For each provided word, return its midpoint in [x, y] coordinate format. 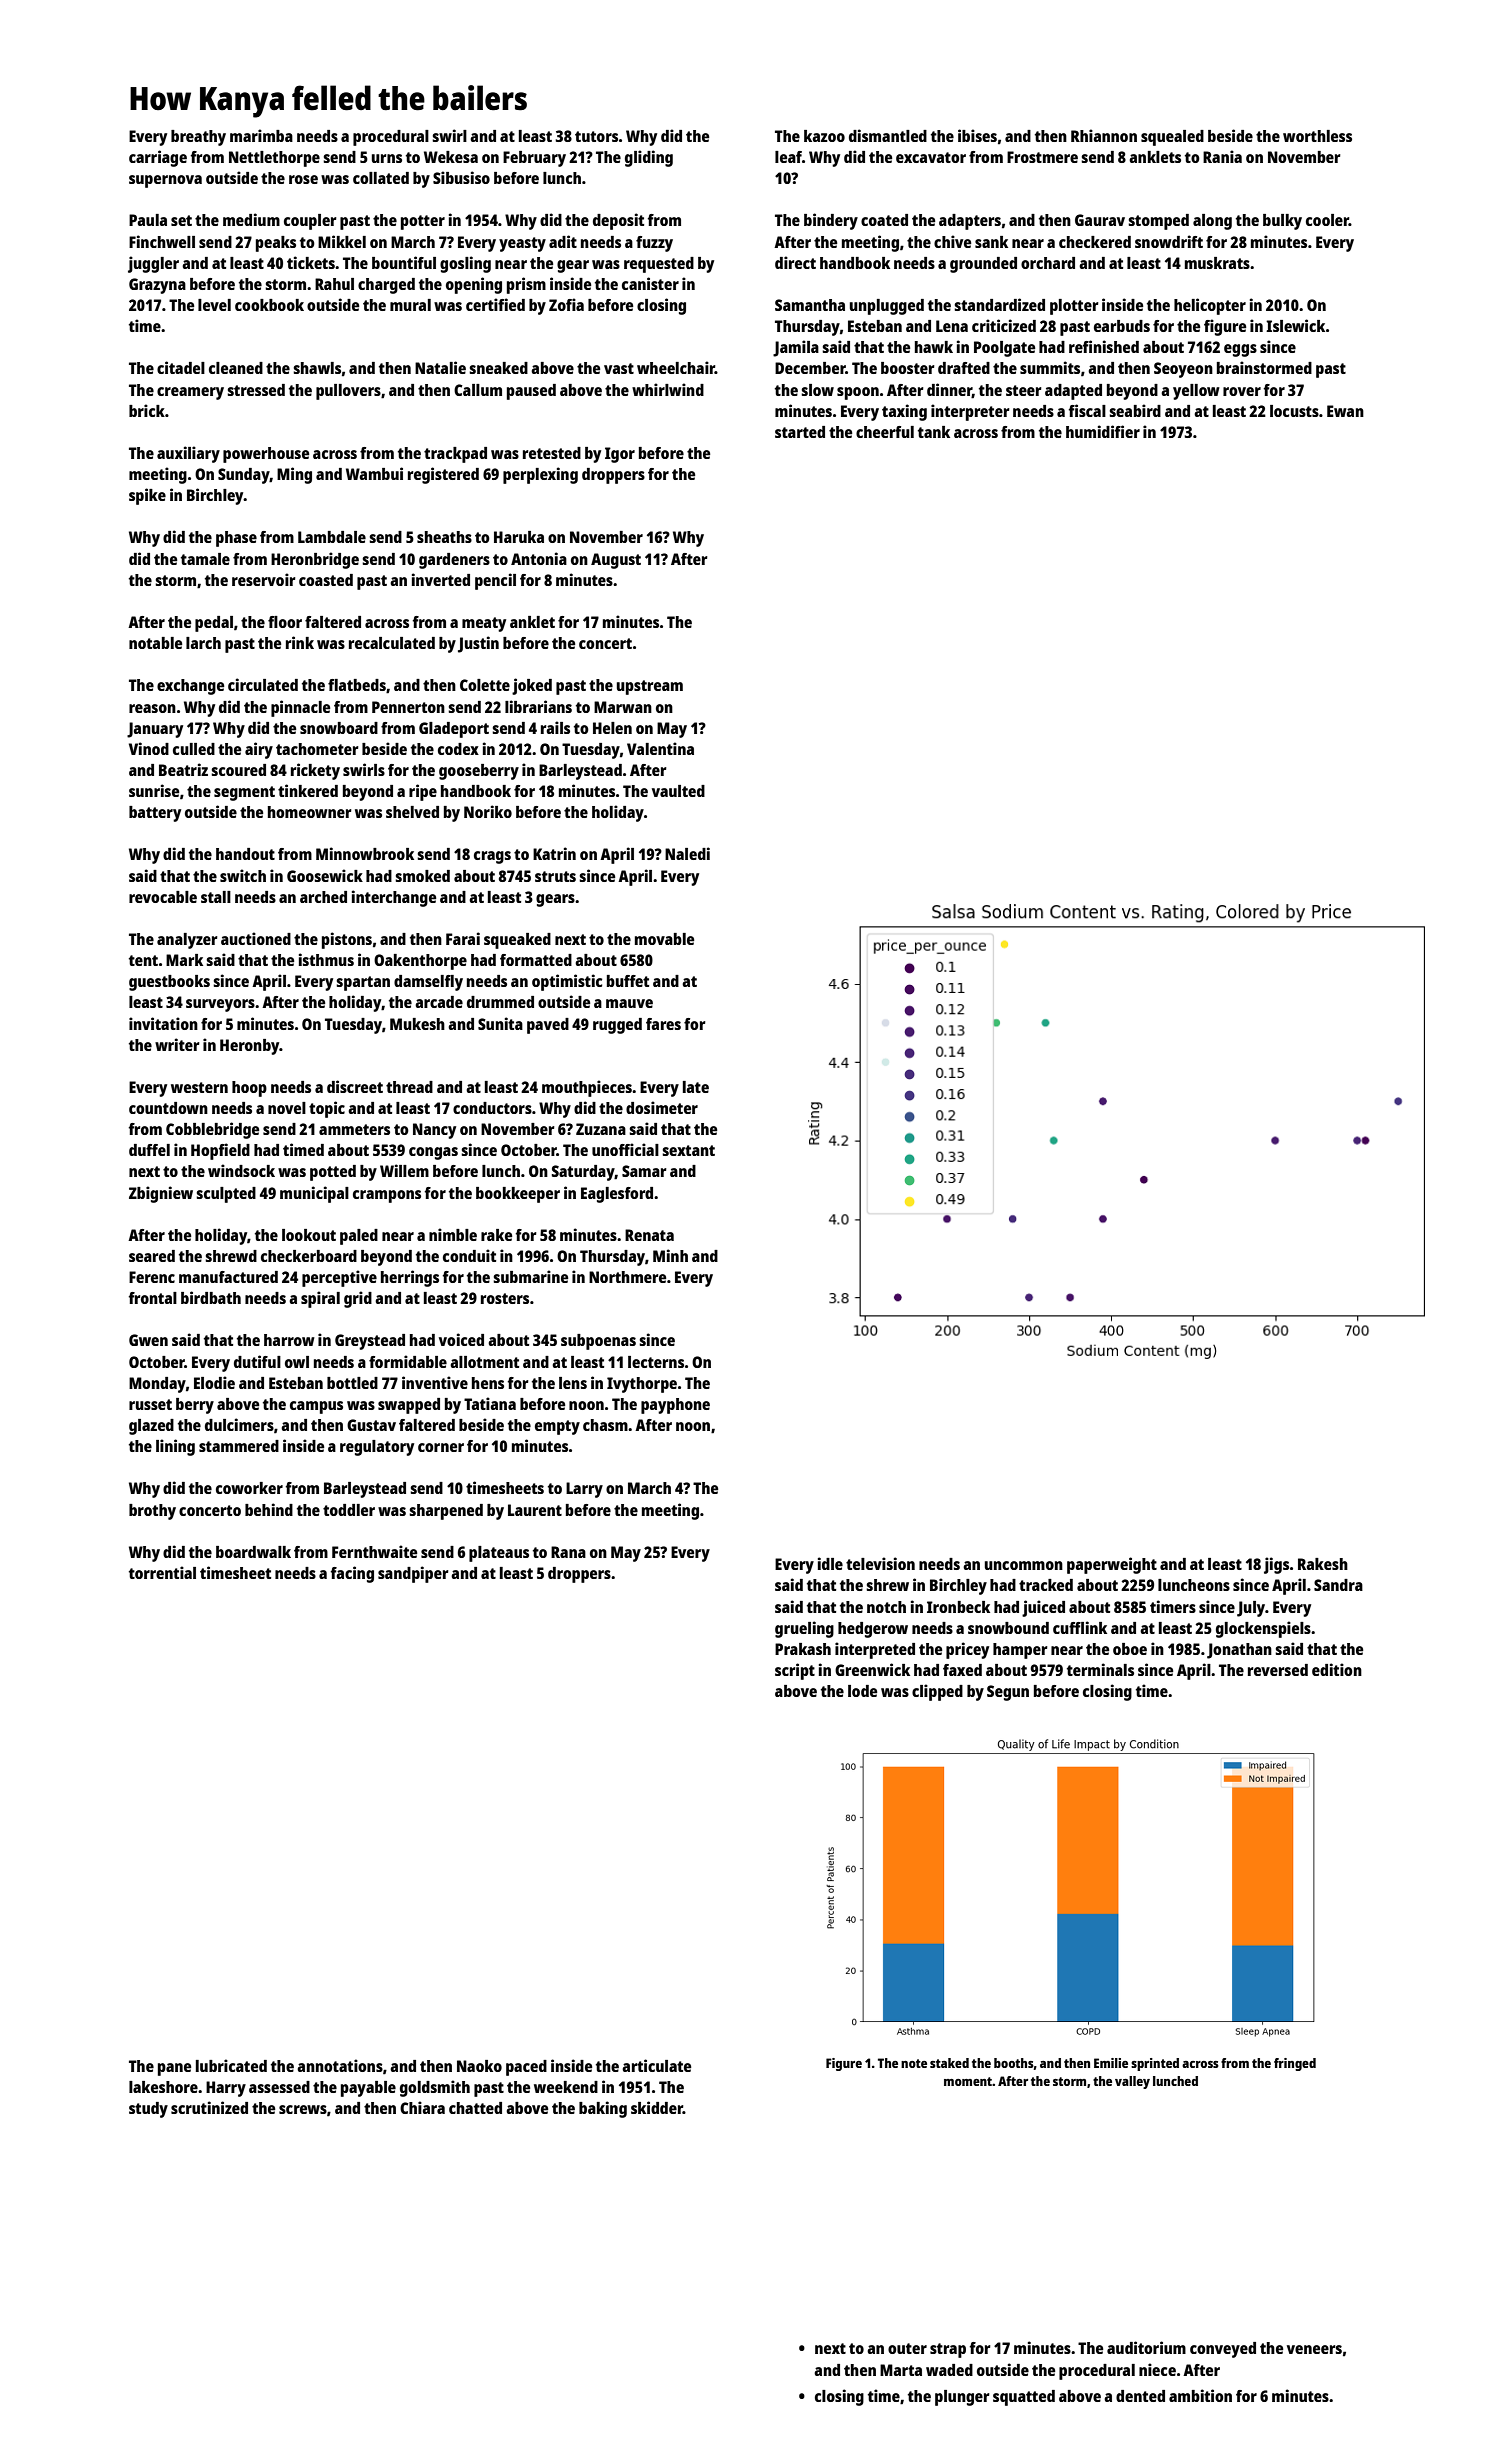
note [914, 2063]
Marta [901, 2370]
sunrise [154, 790]
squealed [1172, 138]
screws [303, 2109]
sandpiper [413, 1574]
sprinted [1155, 2064]
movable [664, 939]
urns [387, 158]
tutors [596, 136]
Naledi [687, 853]
